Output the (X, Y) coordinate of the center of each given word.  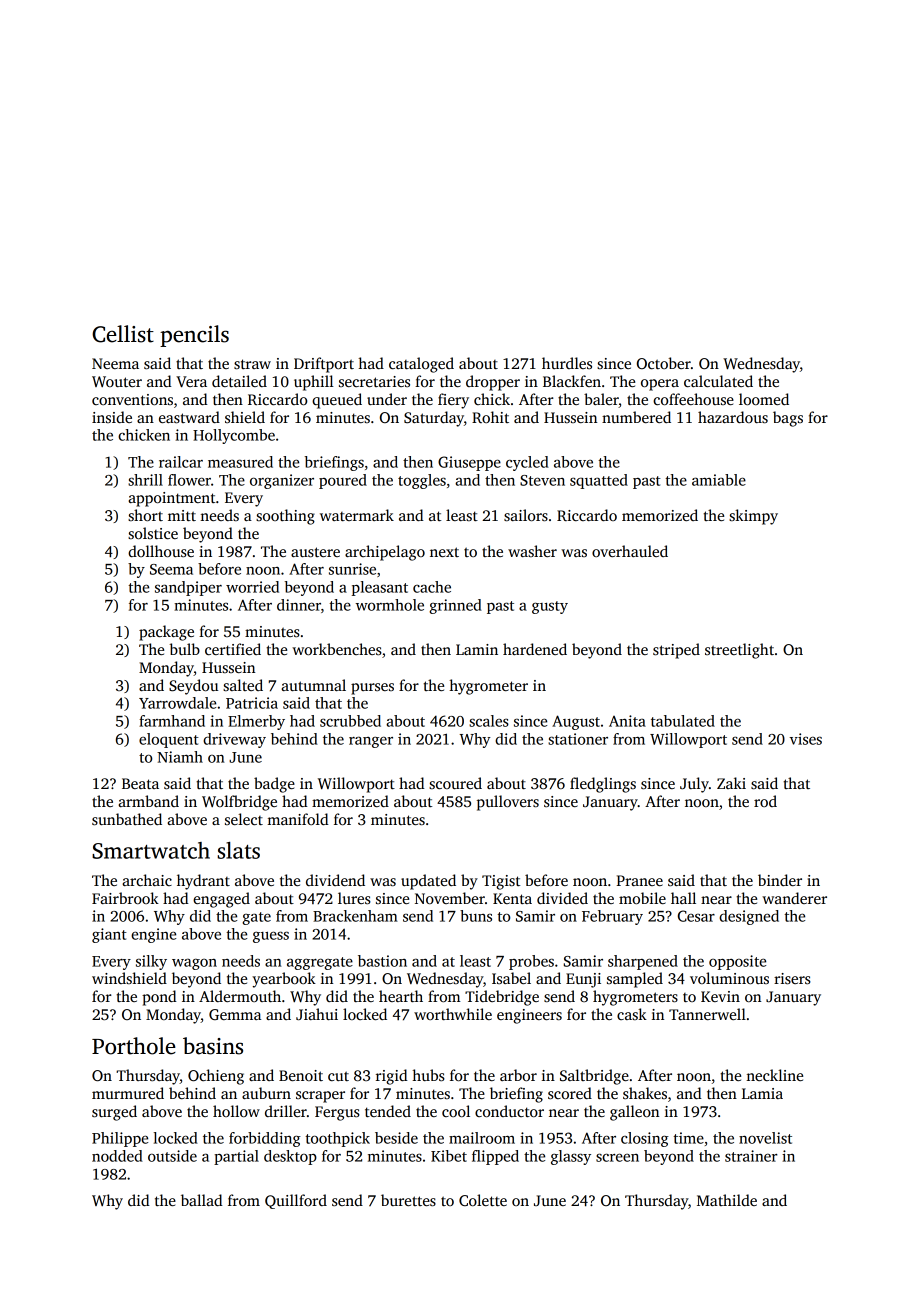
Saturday (434, 419)
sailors (526, 515)
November (450, 898)
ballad (202, 1200)
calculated (718, 381)
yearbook (284, 980)
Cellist (123, 334)
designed (749, 917)
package (166, 633)
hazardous (733, 417)
